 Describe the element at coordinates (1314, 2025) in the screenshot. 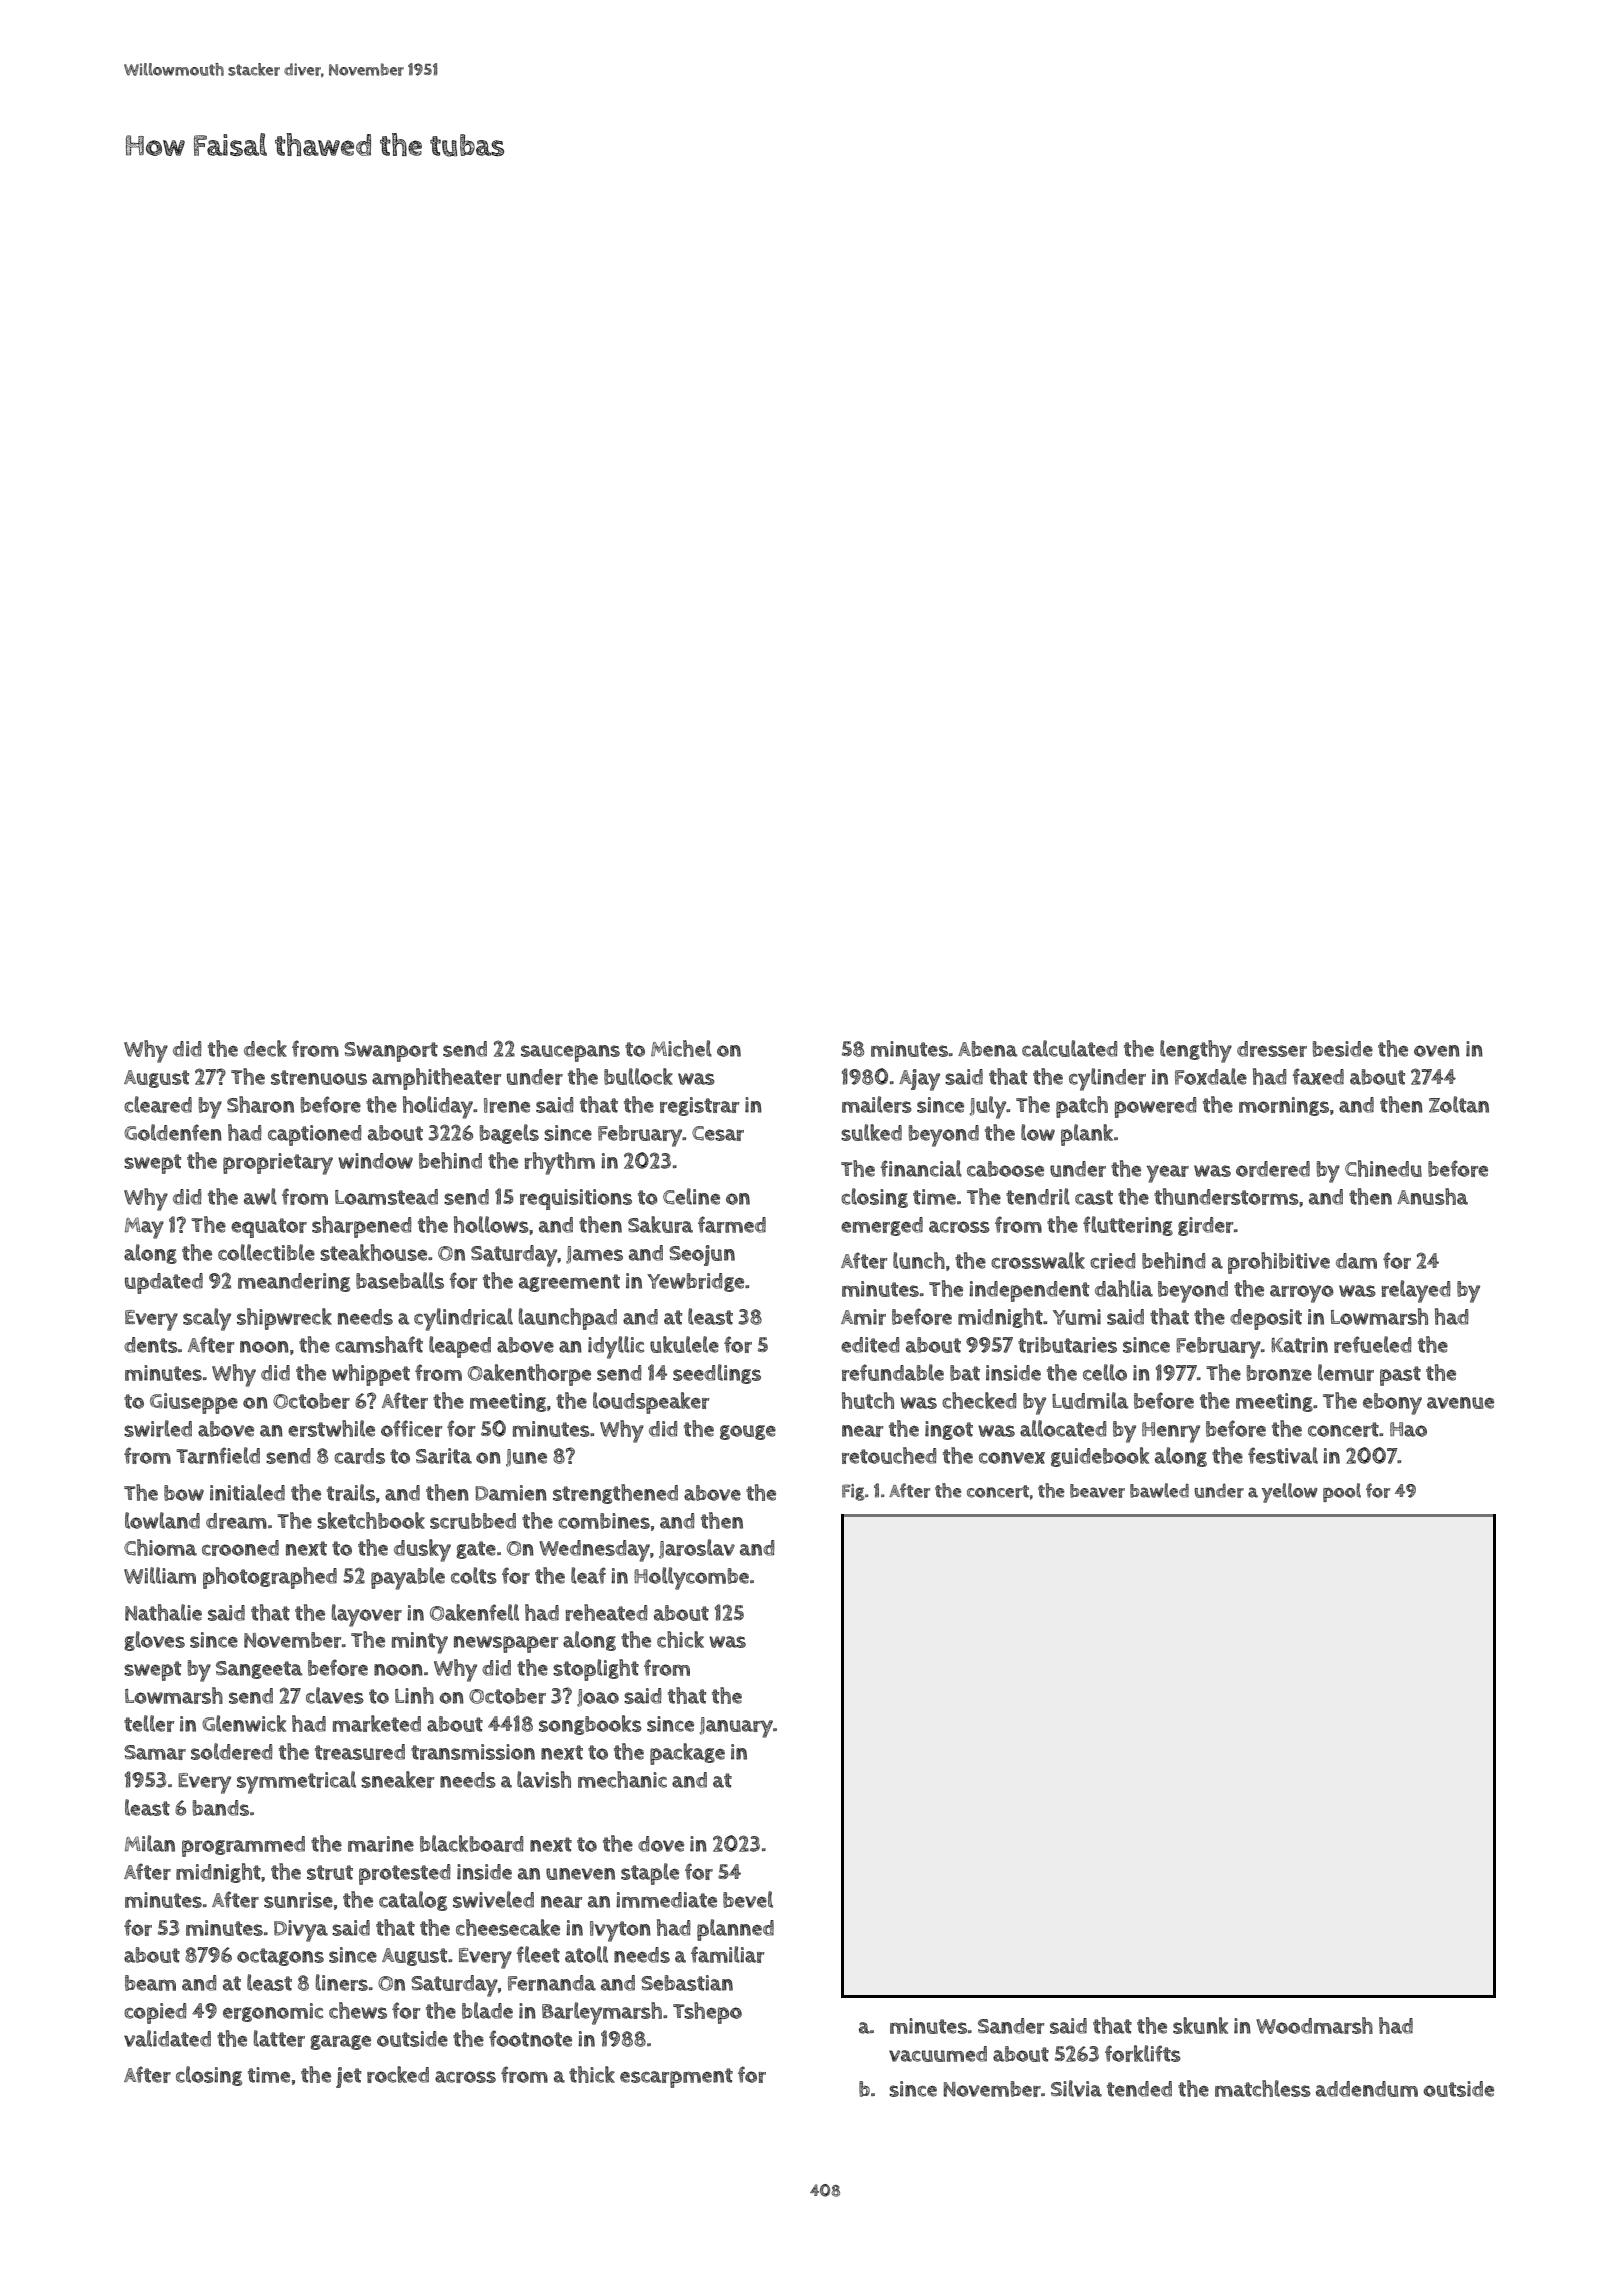

I see `Woodmarsh` at that location.
